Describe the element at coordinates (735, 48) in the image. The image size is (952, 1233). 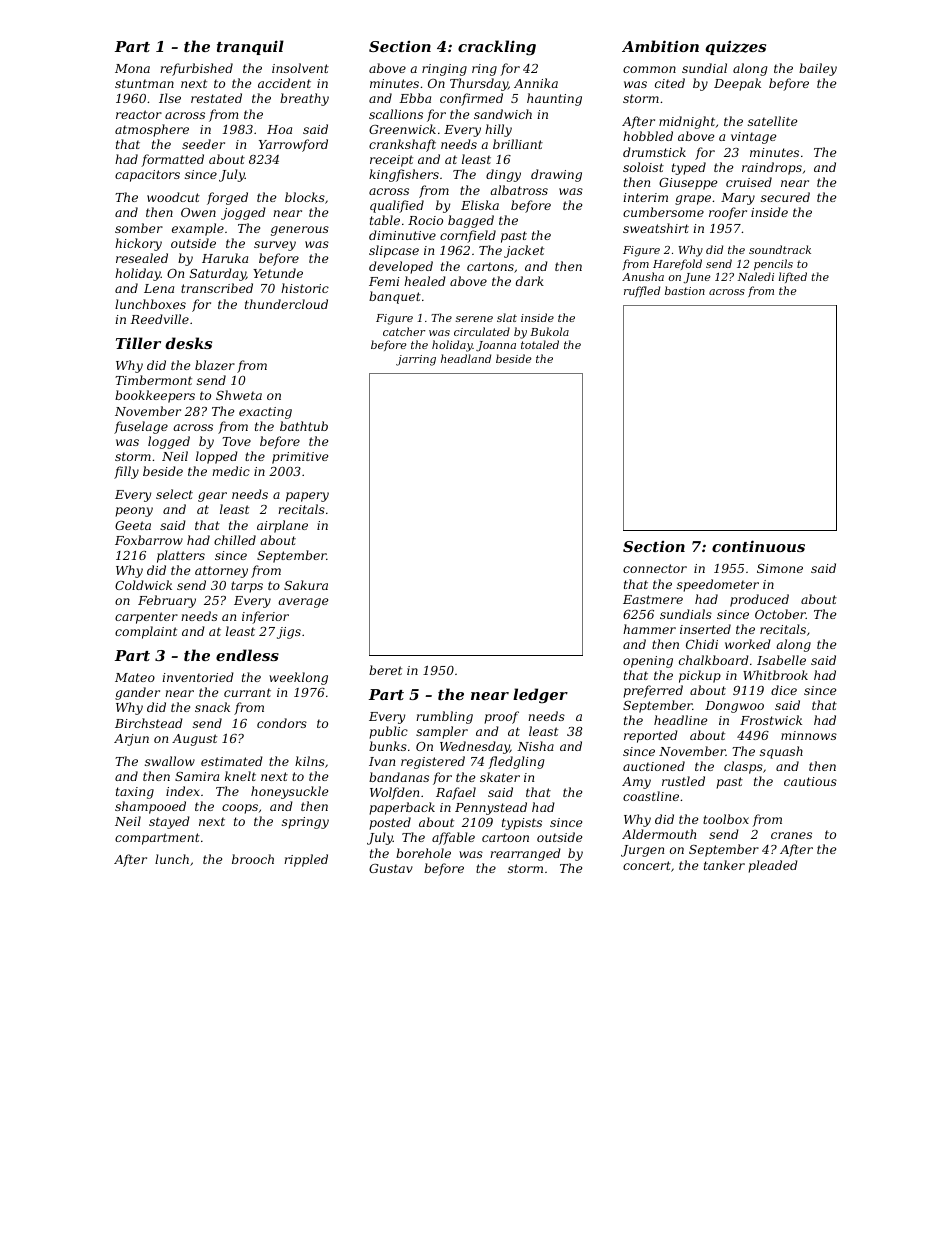
I see `quizzes` at that location.
